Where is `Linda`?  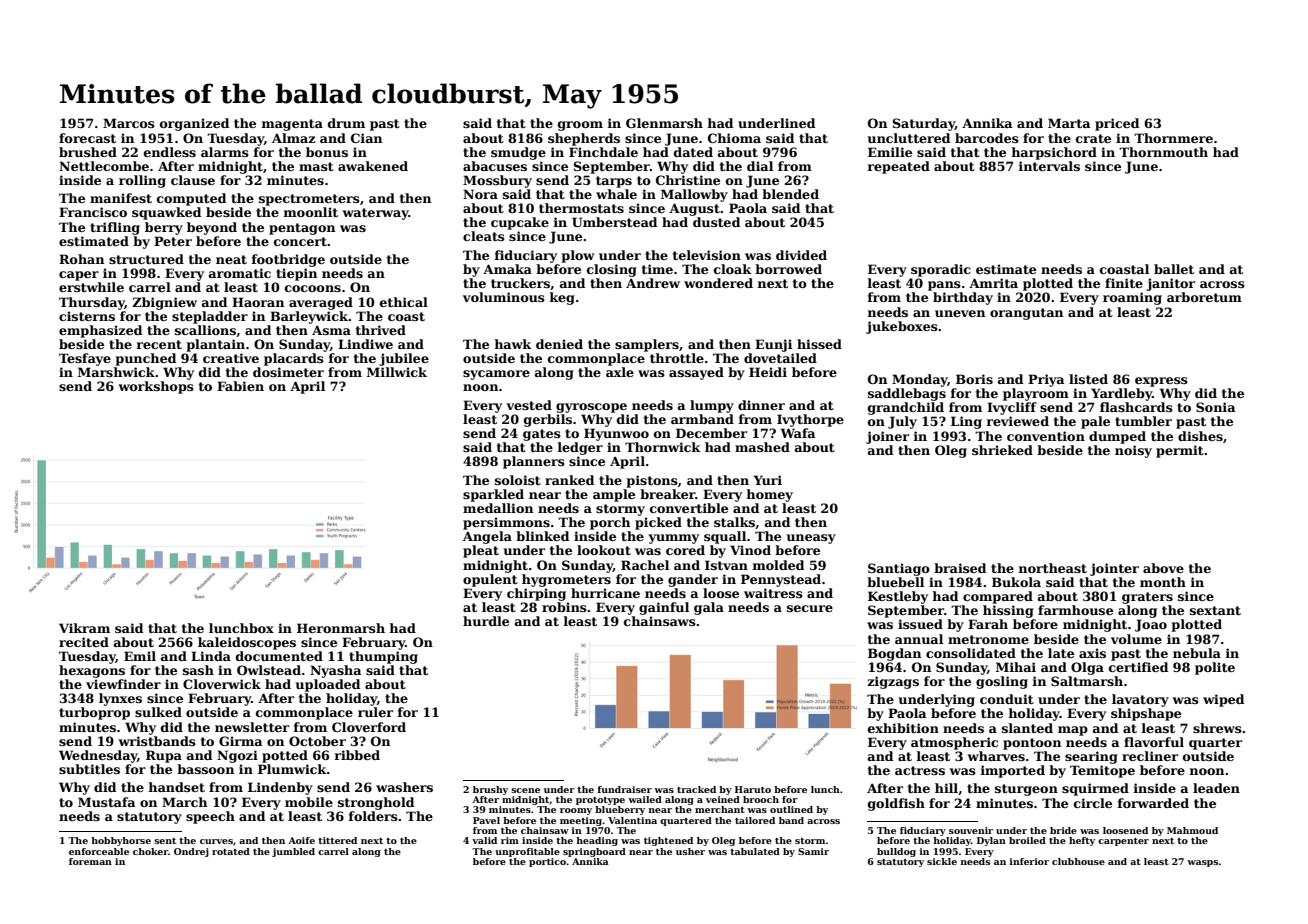 Linda is located at coordinates (211, 656).
